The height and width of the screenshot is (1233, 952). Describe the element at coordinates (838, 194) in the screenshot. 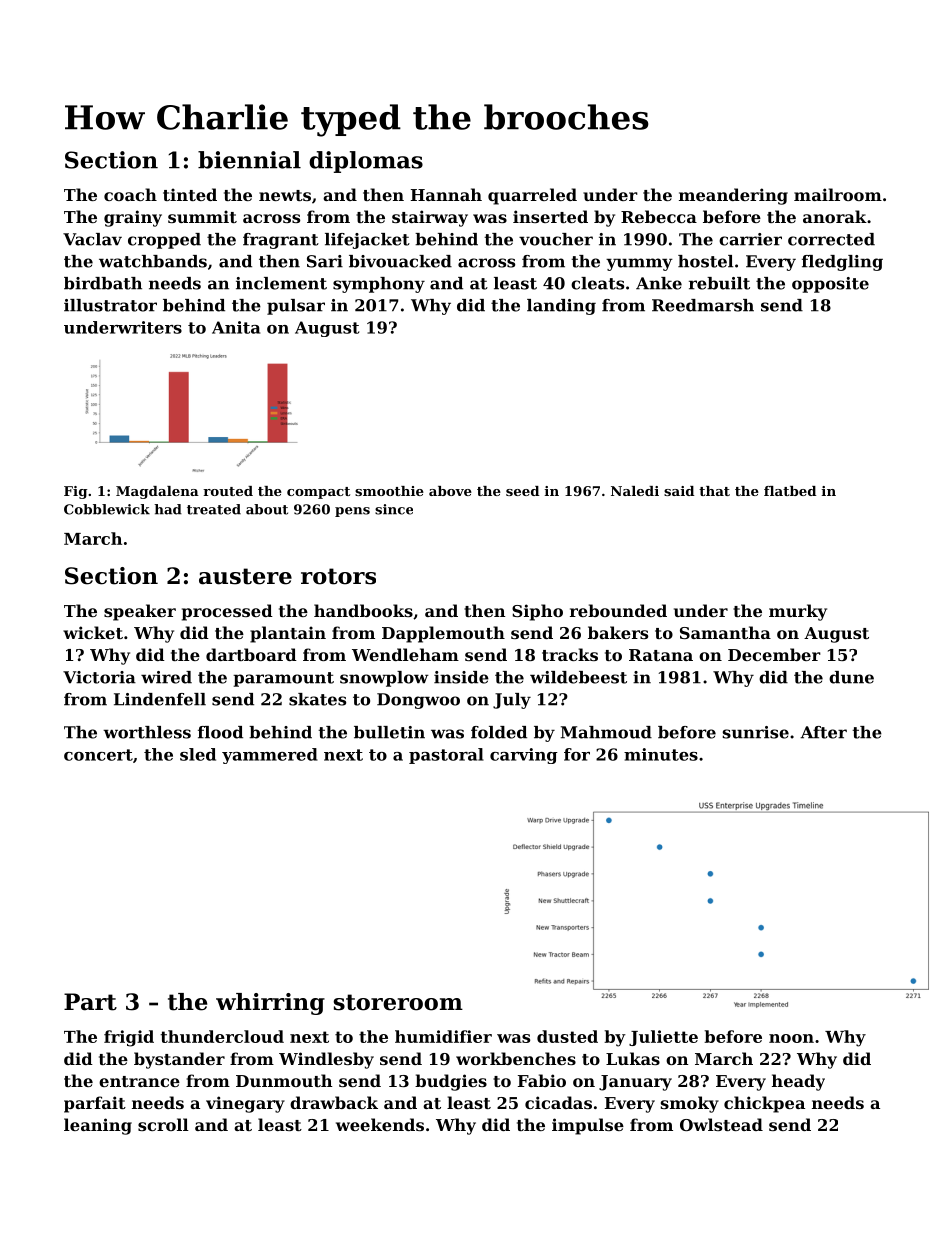

I see `mailroom` at that location.
